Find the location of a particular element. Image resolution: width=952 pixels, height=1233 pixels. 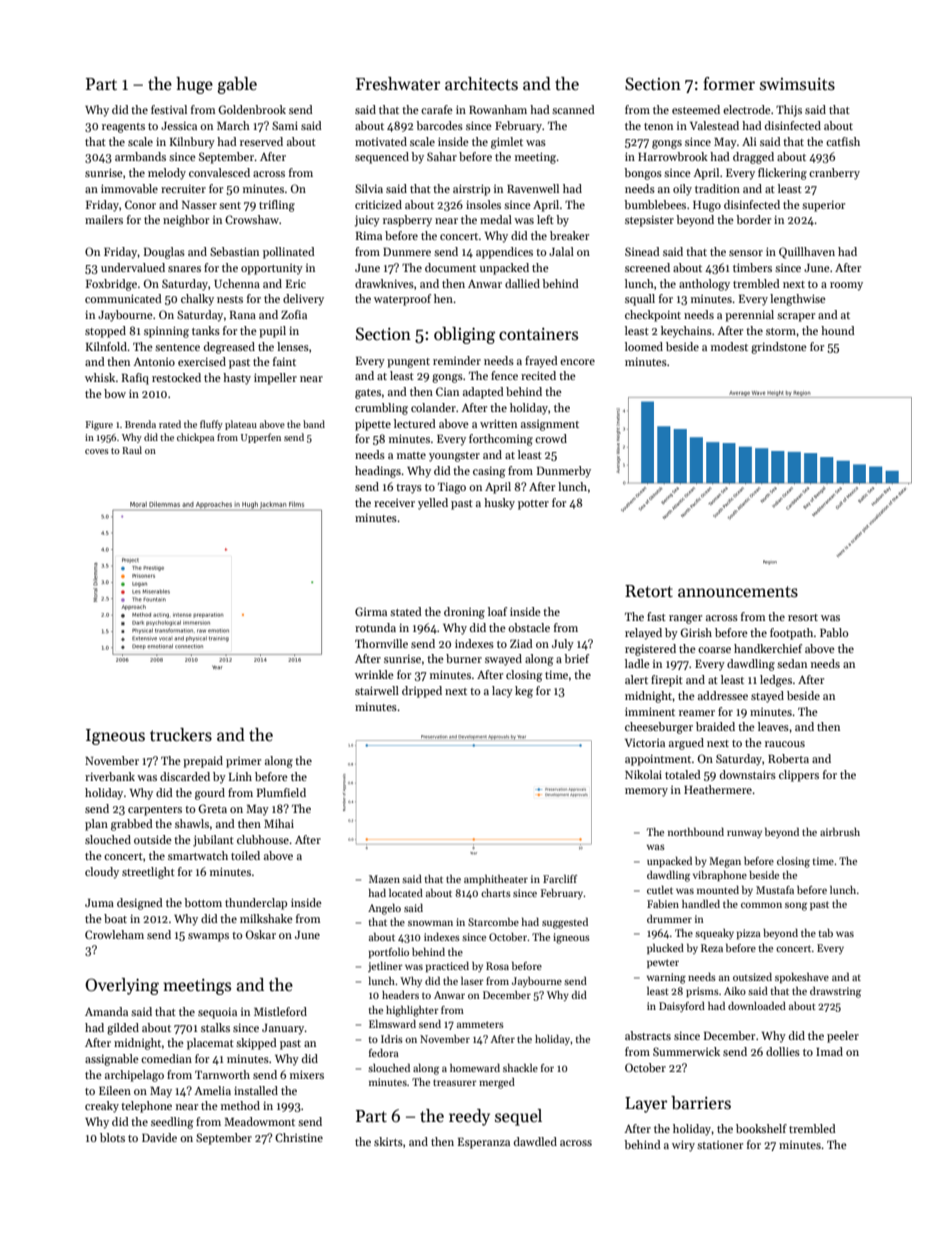

Davide is located at coordinates (159, 1137).
